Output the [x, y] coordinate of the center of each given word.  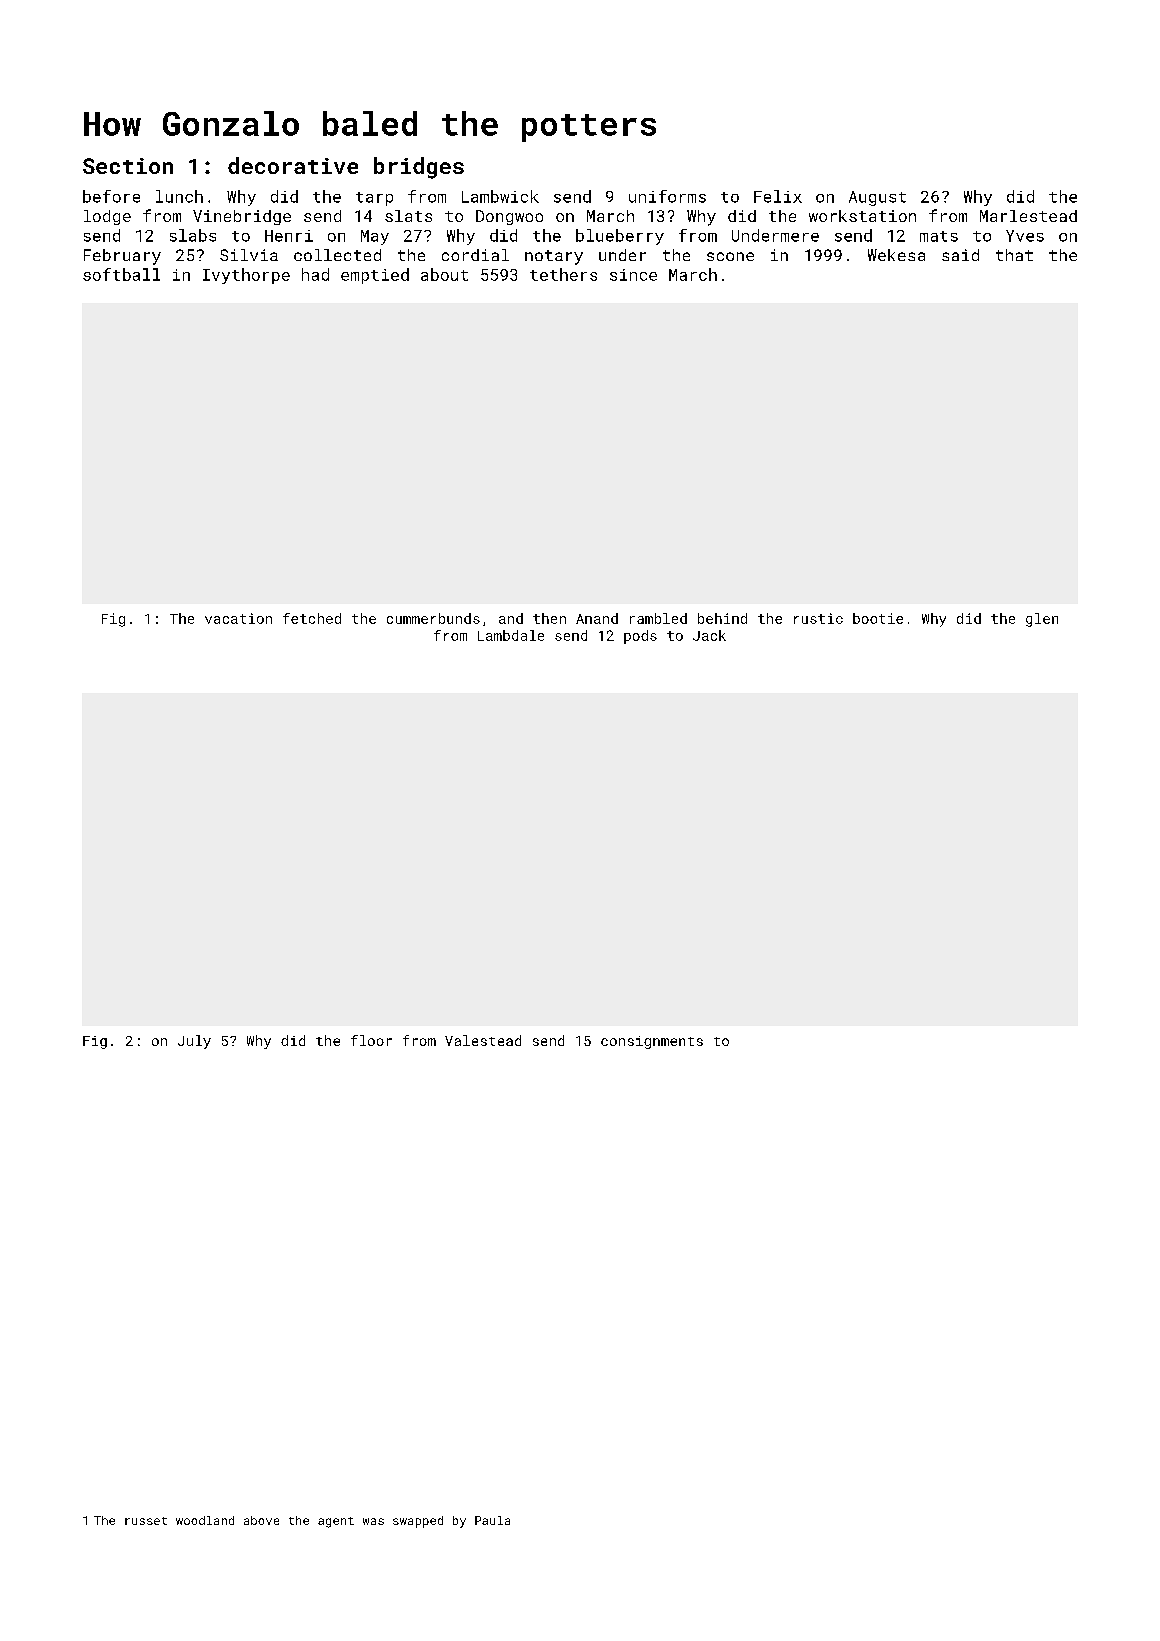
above [261, 1520]
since [633, 275]
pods [640, 637]
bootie [878, 618]
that [1014, 255]
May [375, 237]
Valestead [483, 1040]
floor [371, 1040]
